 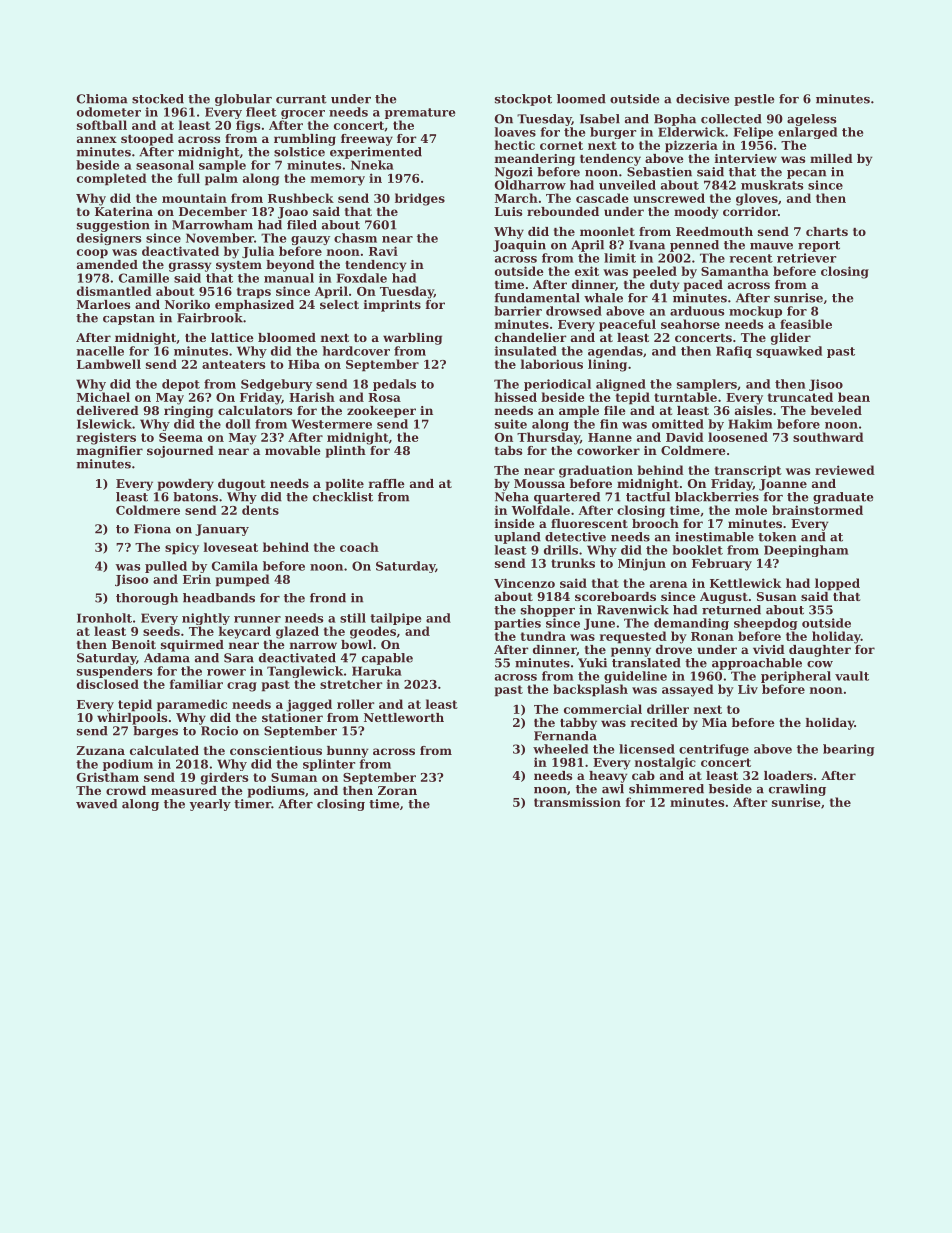 What do you see at coordinates (516, 198) in the image?
I see `March` at bounding box center [516, 198].
